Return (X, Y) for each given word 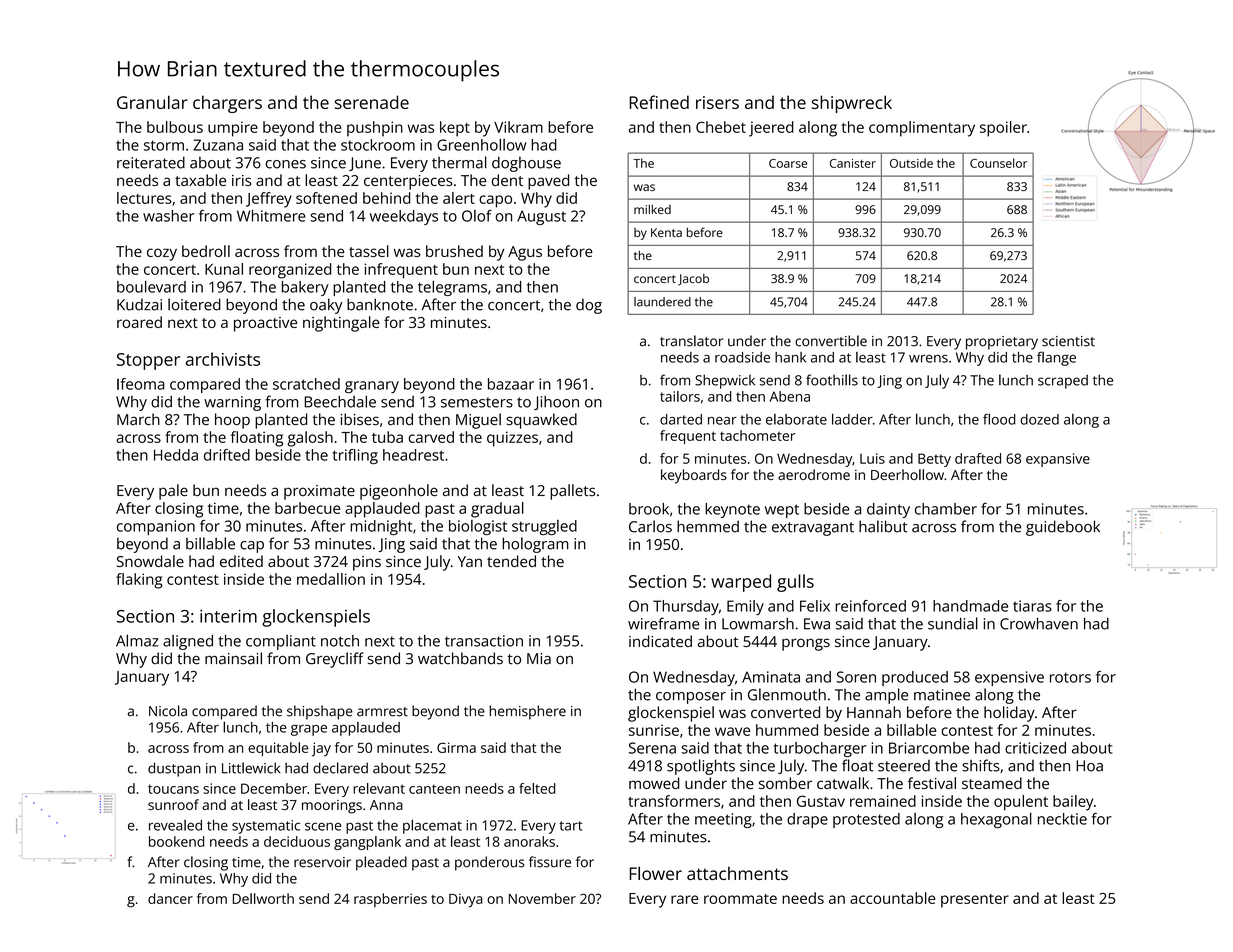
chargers (227, 104)
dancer (170, 898)
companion (156, 527)
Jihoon (556, 403)
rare (684, 899)
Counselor (998, 163)
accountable (892, 898)
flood (999, 419)
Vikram (518, 127)
